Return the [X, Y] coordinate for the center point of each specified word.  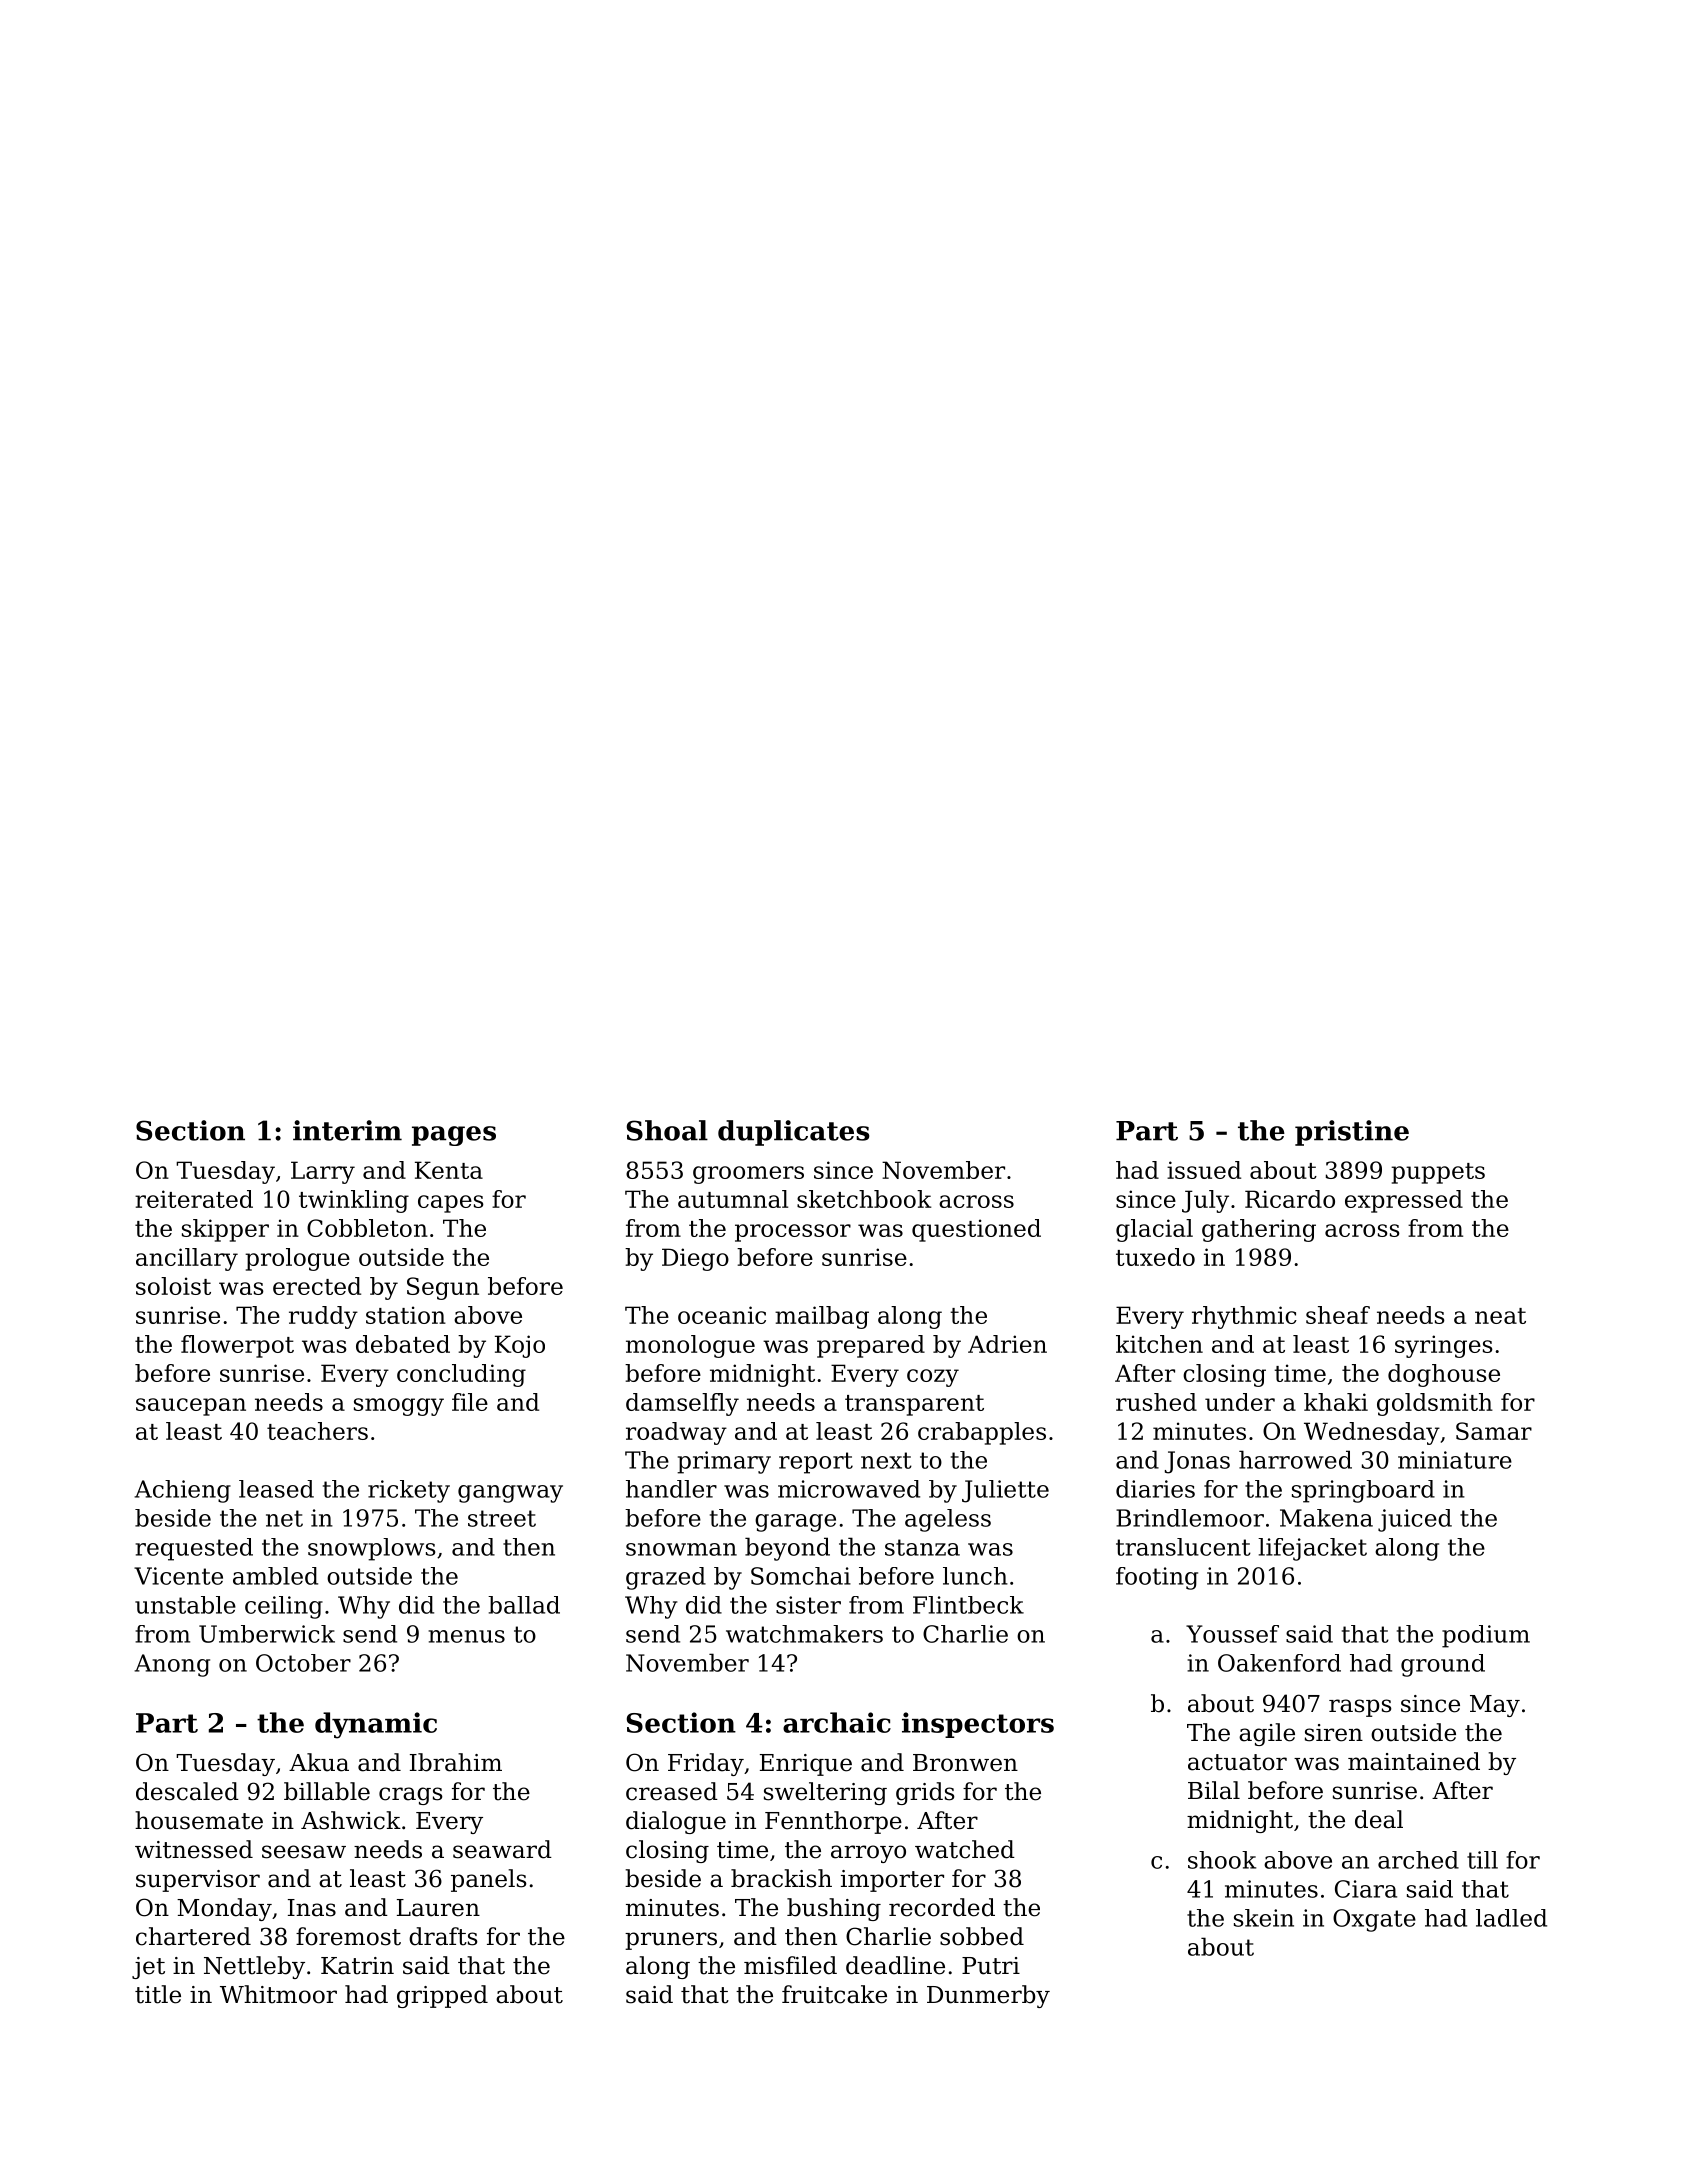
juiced [1415, 1520]
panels [489, 1880]
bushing [834, 1909]
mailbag [822, 1317]
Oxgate [1374, 1920]
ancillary [187, 1259]
